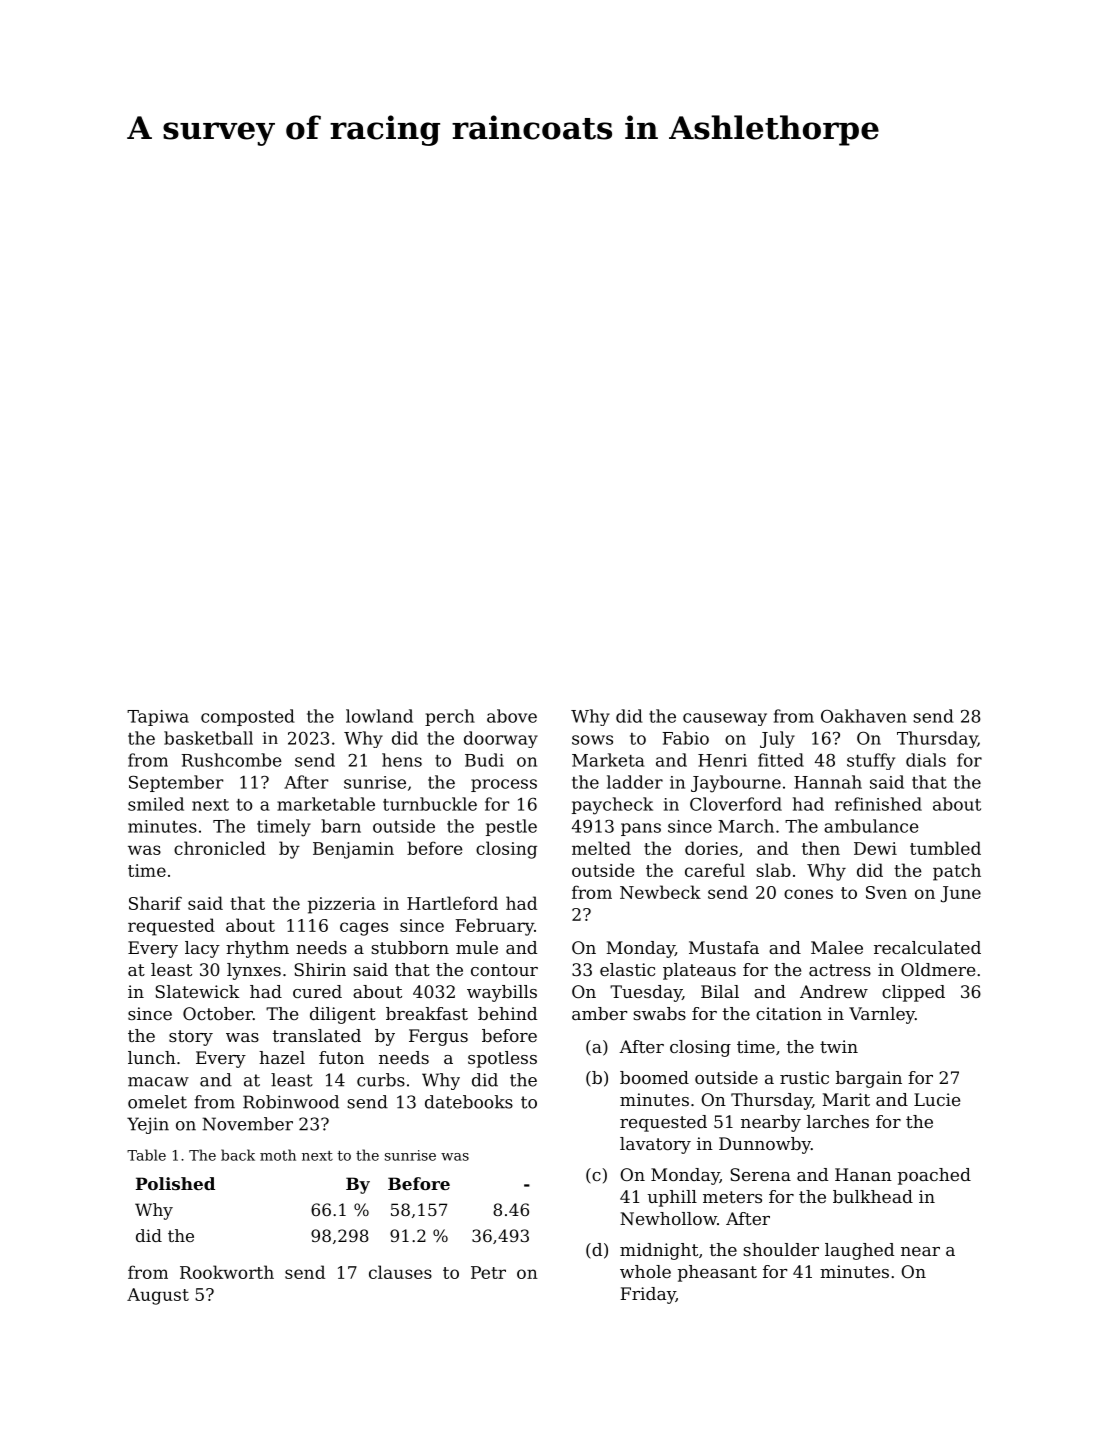  I want to click on clauses, so click(400, 1272).
